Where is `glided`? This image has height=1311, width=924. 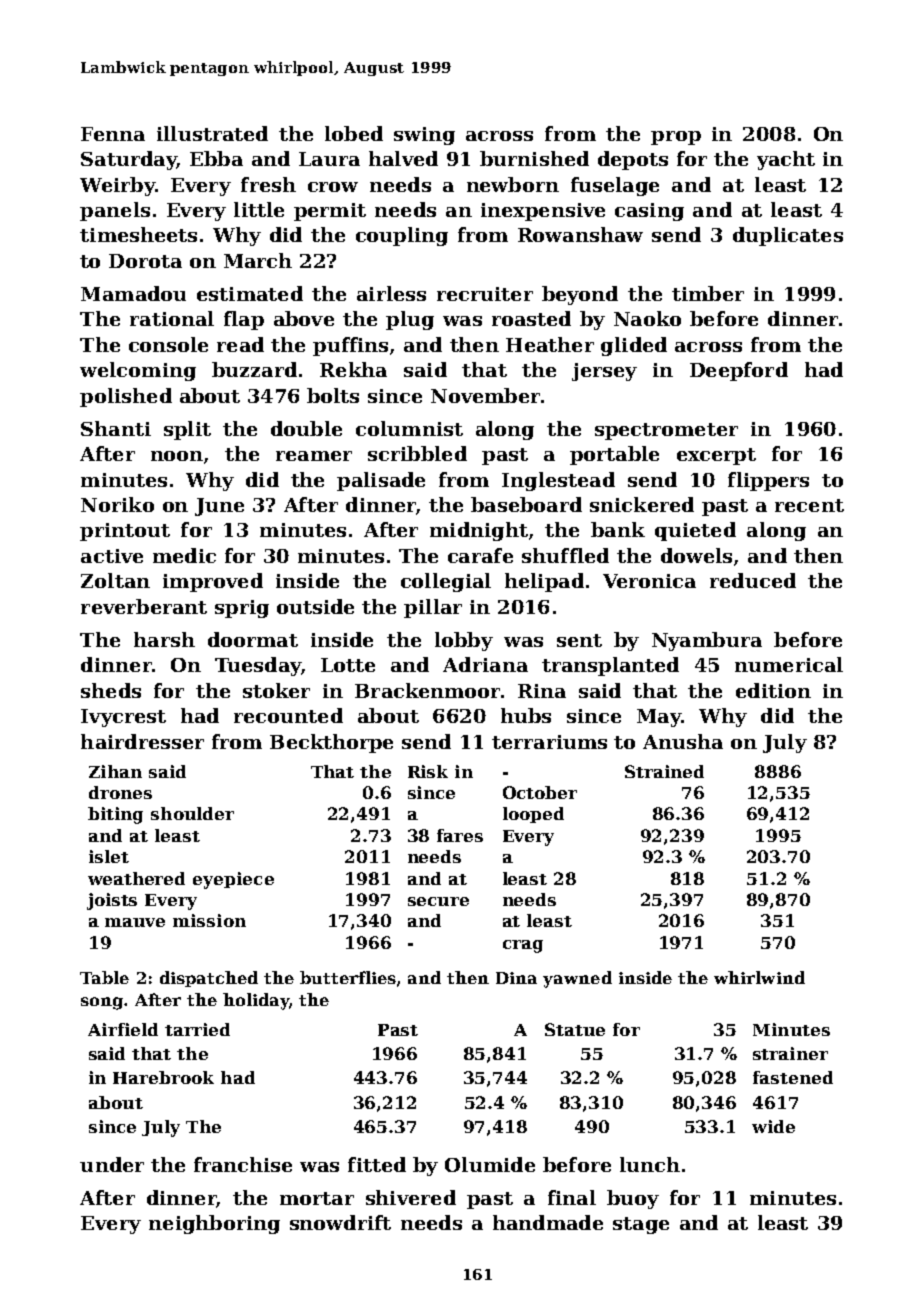 glided is located at coordinates (634, 346).
